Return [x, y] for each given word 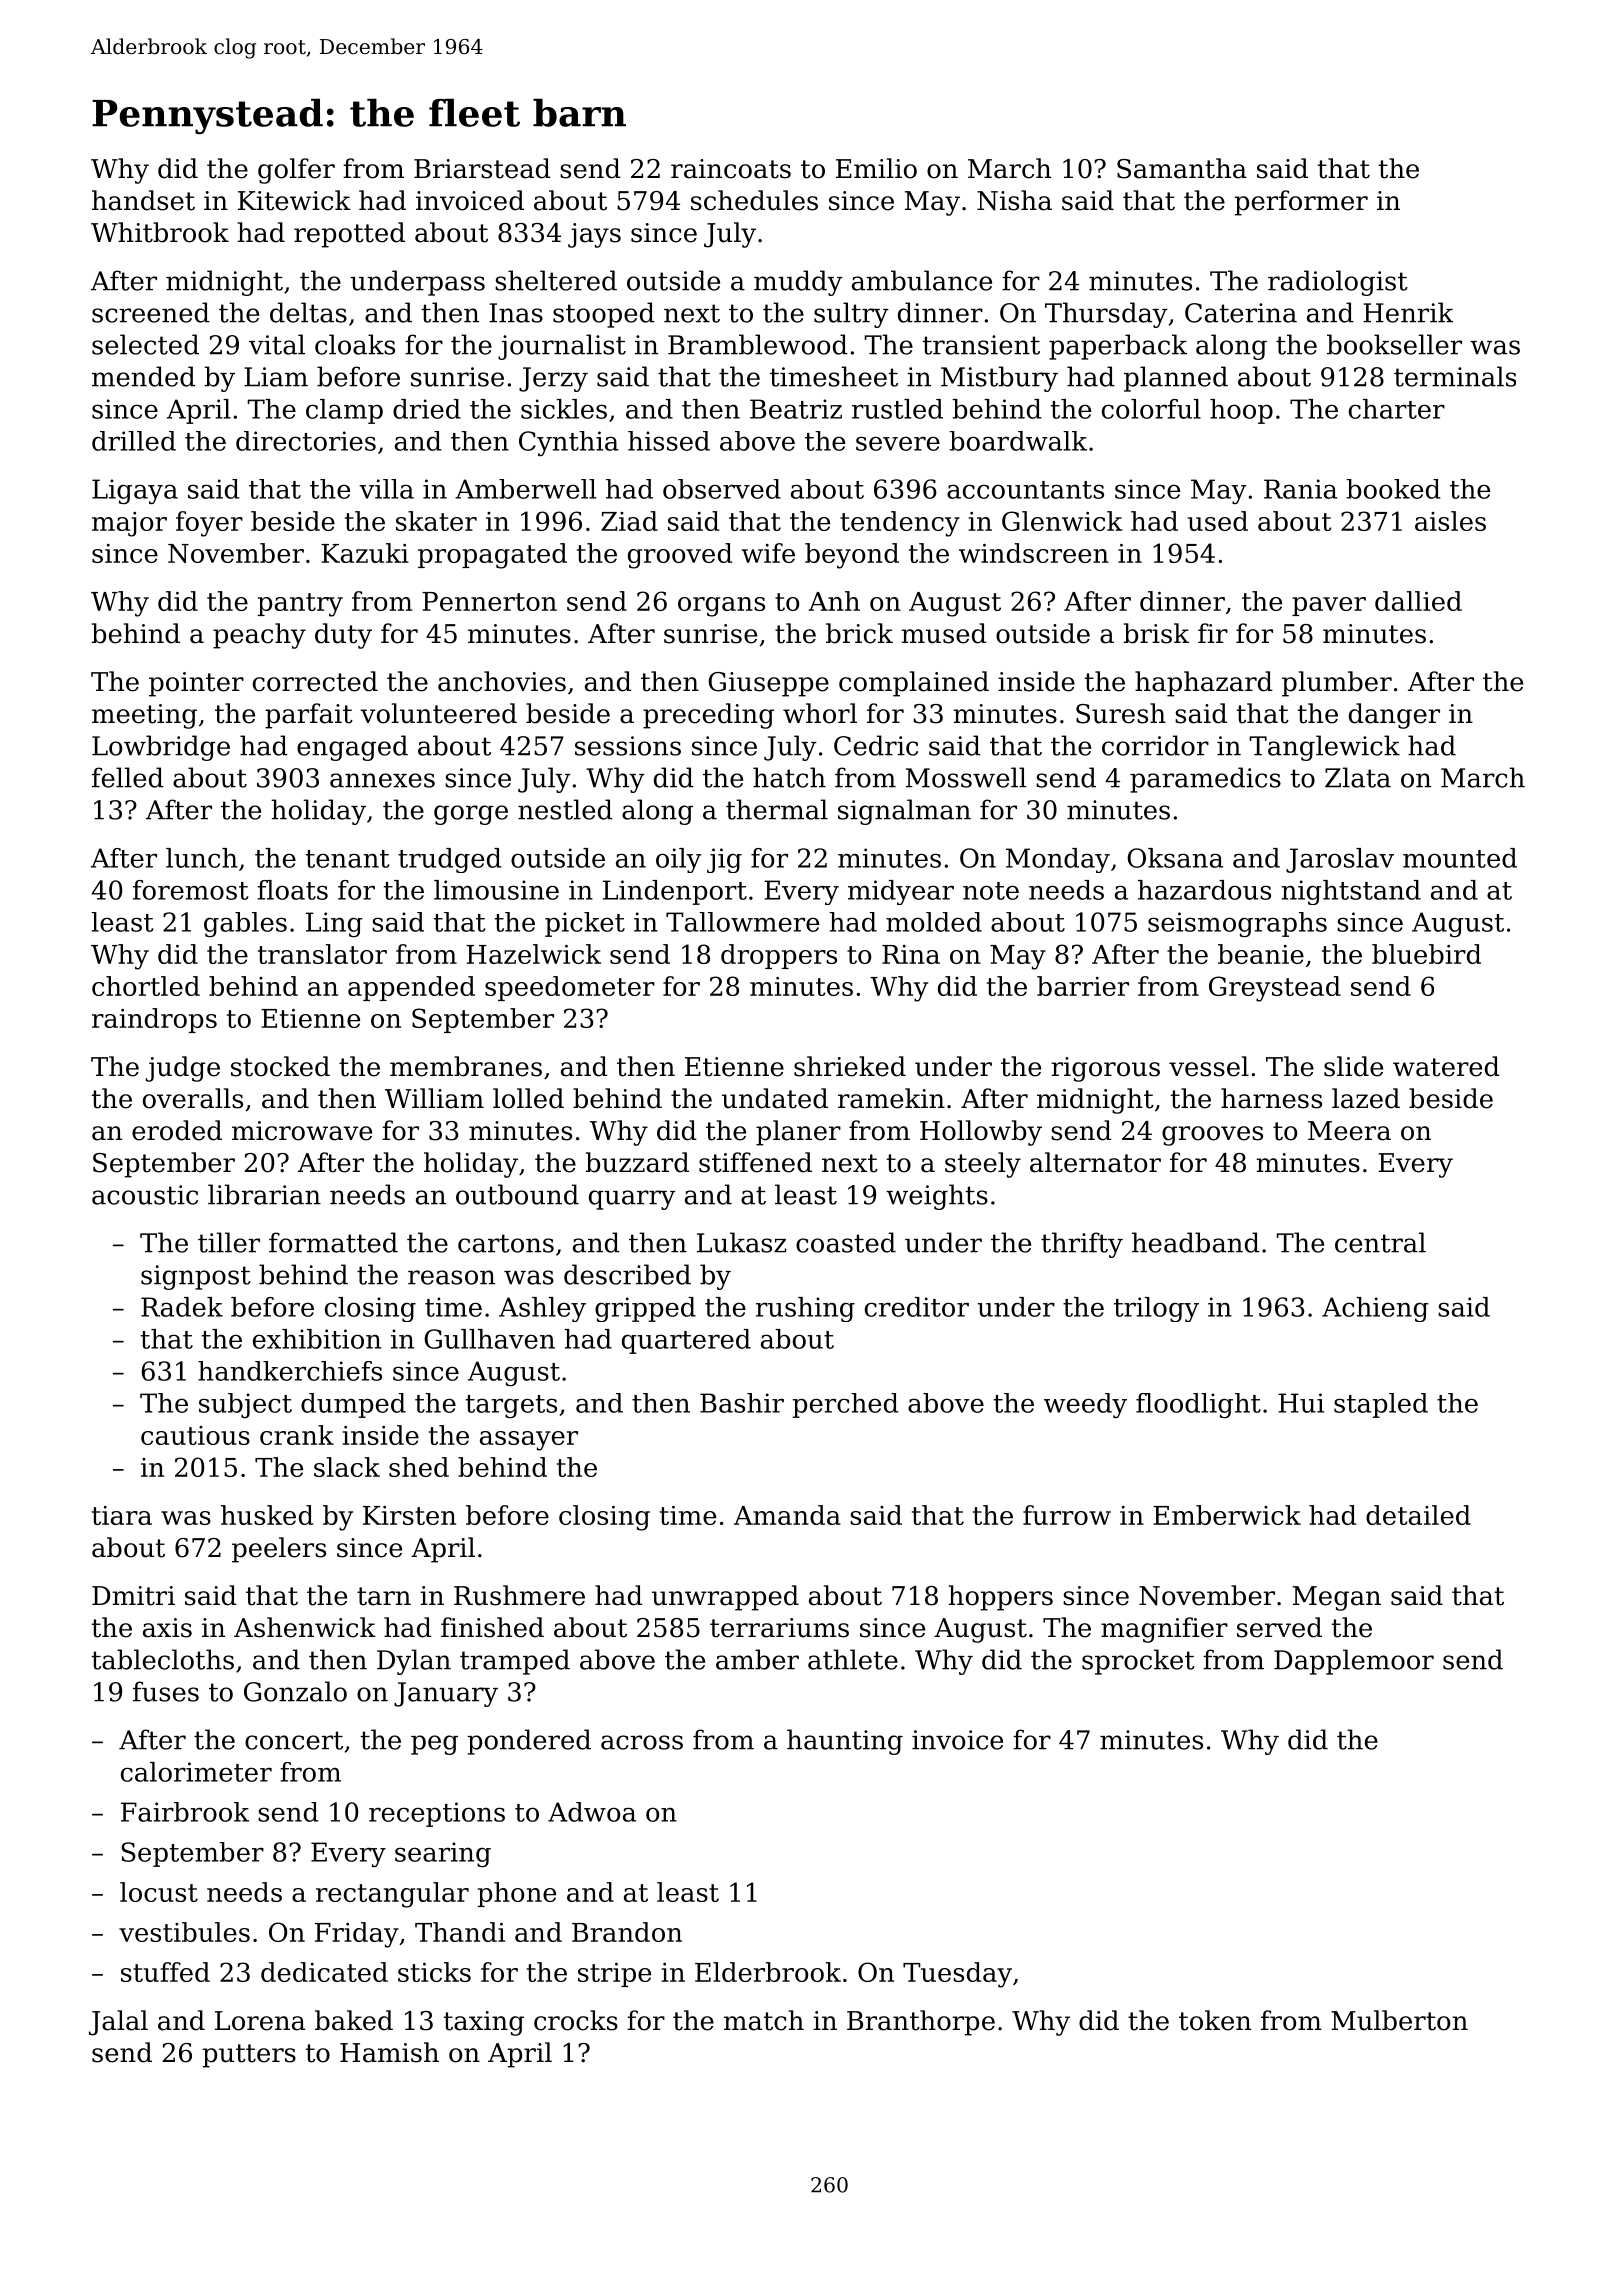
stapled [1381, 1405]
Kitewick [294, 200]
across [642, 1742]
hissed [669, 441]
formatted [333, 1242]
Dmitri [133, 1596]
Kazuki [365, 553]
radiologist [1338, 283]
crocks [576, 2020]
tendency [900, 524]
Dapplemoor [1354, 1662]
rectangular [392, 1895]
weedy [1085, 1405]
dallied [1418, 601]
